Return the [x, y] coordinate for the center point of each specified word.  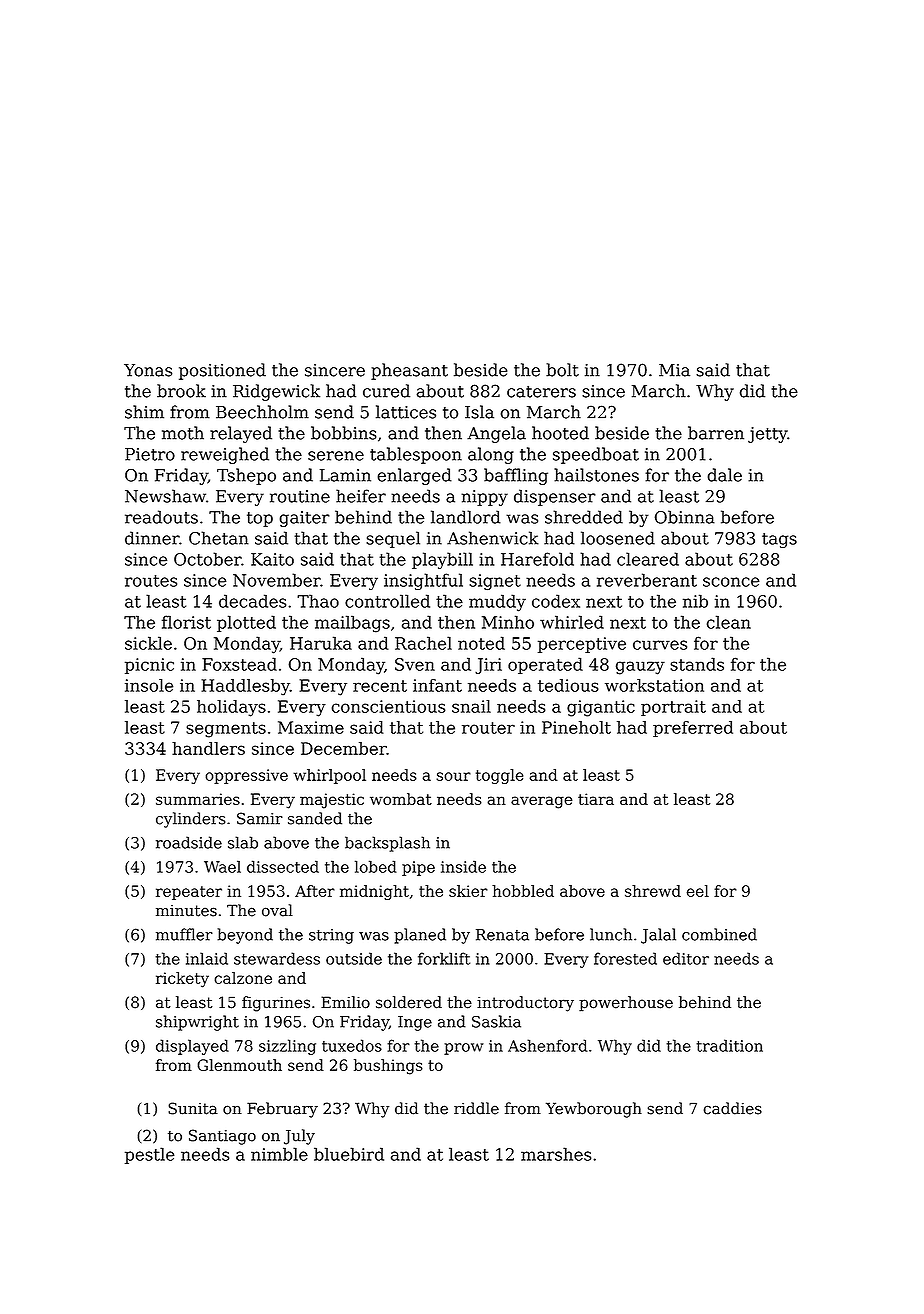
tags [779, 540]
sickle [148, 643]
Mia [674, 370]
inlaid [207, 958]
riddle [476, 1108]
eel [698, 891]
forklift [444, 958]
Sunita [193, 1108]
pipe [418, 868]
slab [243, 842]
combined [719, 934]
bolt [562, 370]
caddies [732, 1108]
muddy [497, 603]
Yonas [148, 370]
